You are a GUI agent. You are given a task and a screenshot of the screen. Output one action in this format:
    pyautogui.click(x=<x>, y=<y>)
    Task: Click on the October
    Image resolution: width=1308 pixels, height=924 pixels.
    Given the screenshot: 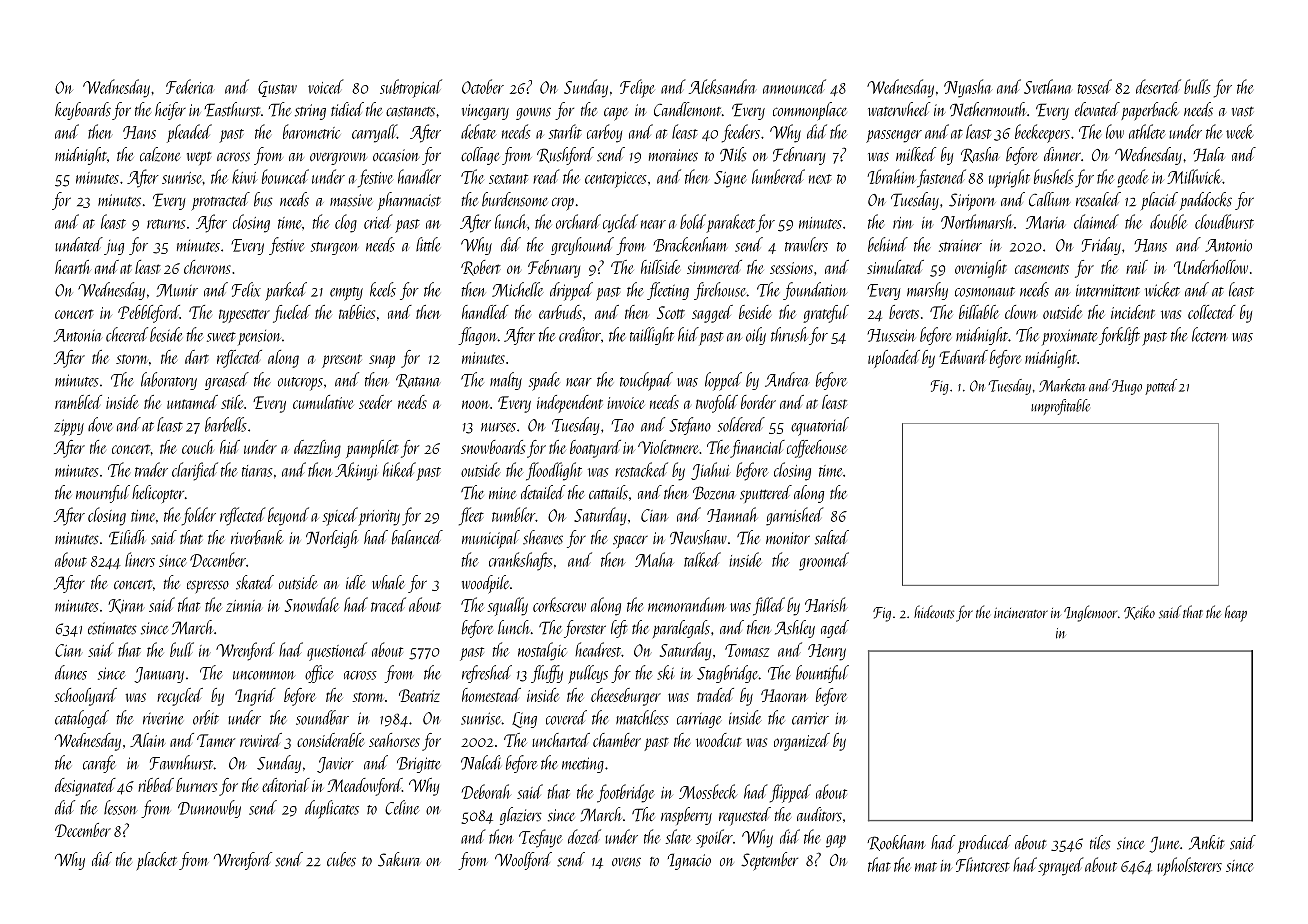 What is the action you would take?
    pyautogui.click(x=483, y=86)
